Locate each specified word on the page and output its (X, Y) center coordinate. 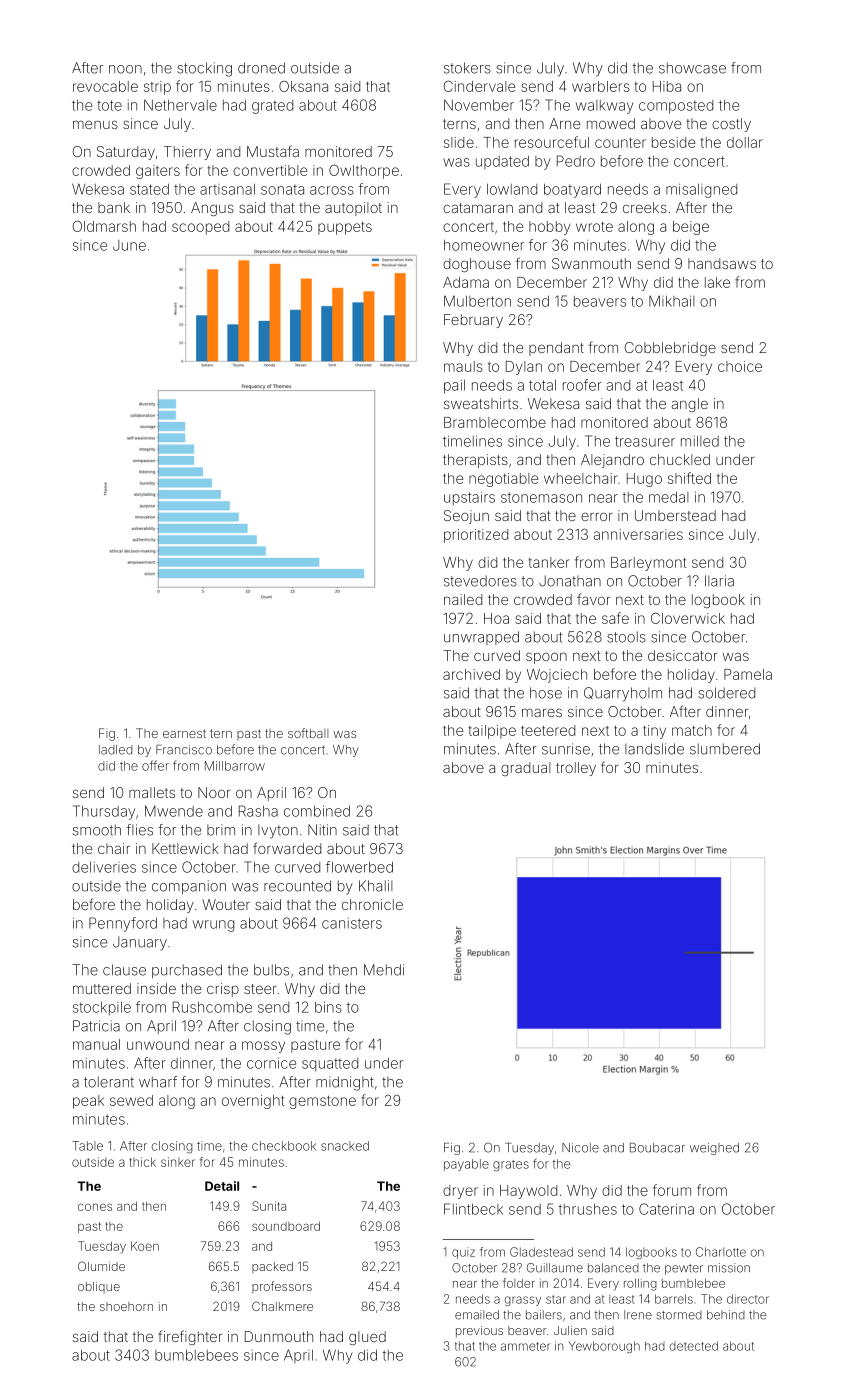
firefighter (190, 1337)
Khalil (376, 886)
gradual (526, 769)
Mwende (174, 811)
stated (149, 189)
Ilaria (719, 581)
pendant (556, 349)
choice (740, 366)
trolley (576, 769)
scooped (200, 228)
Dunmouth (279, 1336)
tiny (654, 732)
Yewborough (604, 1347)
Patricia (96, 1026)
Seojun (466, 517)
